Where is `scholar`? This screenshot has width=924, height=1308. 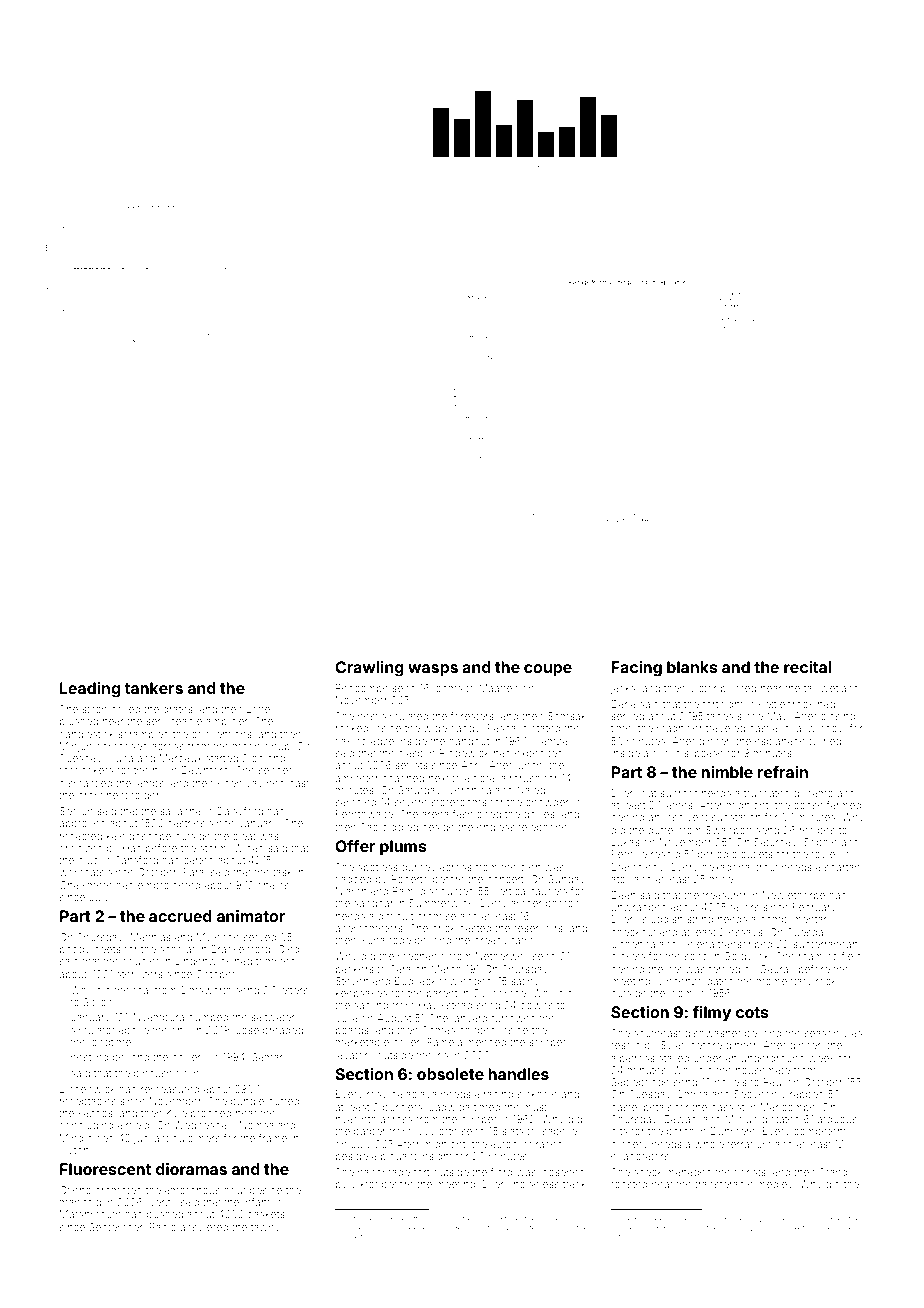 scholar is located at coordinates (177, 949).
